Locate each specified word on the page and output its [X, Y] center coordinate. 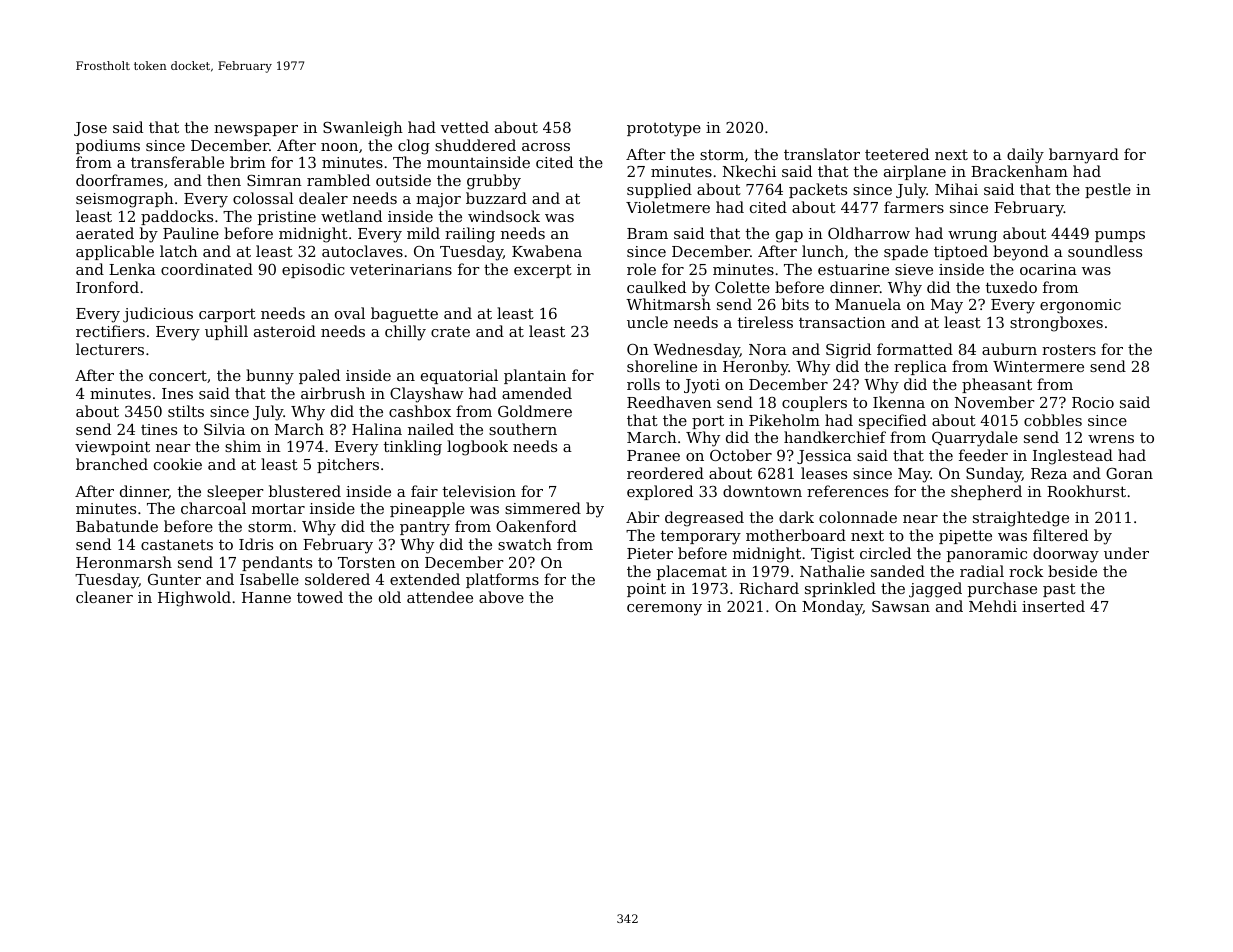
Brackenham [1019, 171]
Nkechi [749, 171]
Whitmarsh [668, 304]
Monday [832, 608]
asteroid [285, 331]
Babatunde [117, 526]
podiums [108, 146]
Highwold [194, 599]
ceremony [664, 610]
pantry [425, 528]
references [847, 491]
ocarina [1048, 269]
